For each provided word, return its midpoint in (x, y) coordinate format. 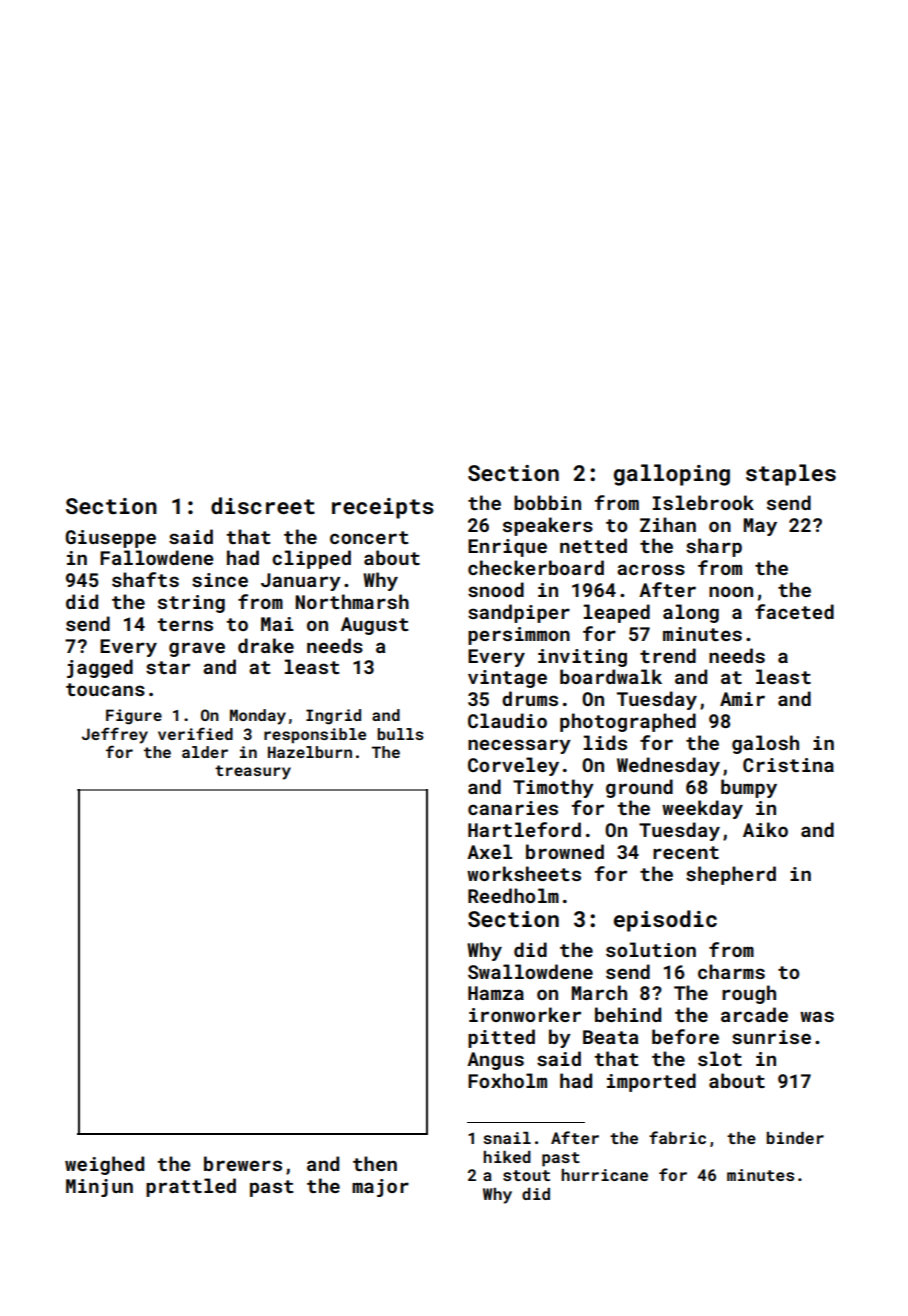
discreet (263, 505)
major (380, 1188)
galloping (672, 475)
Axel (489, 851)
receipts (383, 508)
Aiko (765, 829)
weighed (104, 1165)
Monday (258, 717)
